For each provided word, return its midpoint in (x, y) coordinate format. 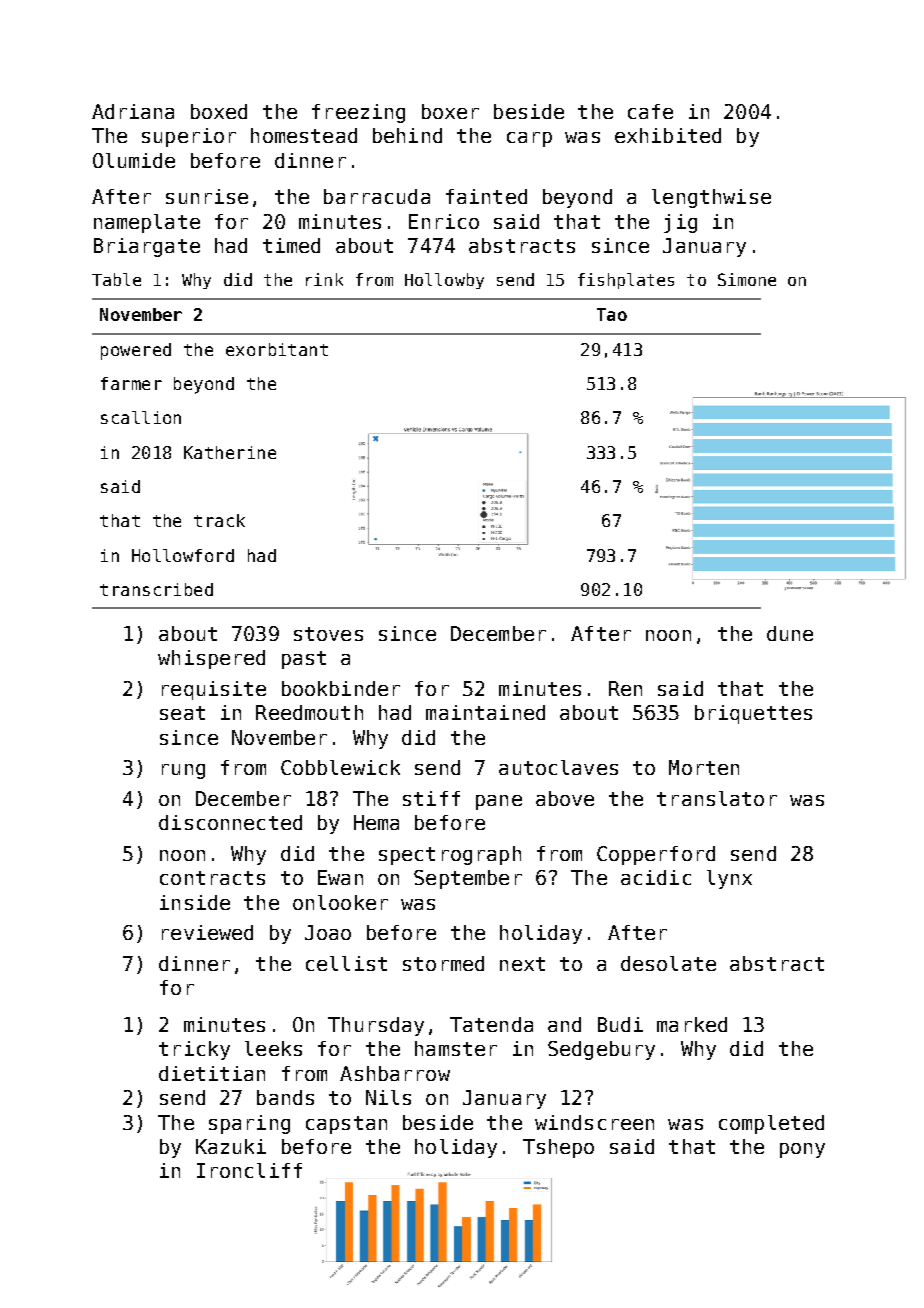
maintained (485, 712)
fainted (486, 196)
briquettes (753, 714)
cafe (650, 111)
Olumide (134, 160)
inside (195, 902)
